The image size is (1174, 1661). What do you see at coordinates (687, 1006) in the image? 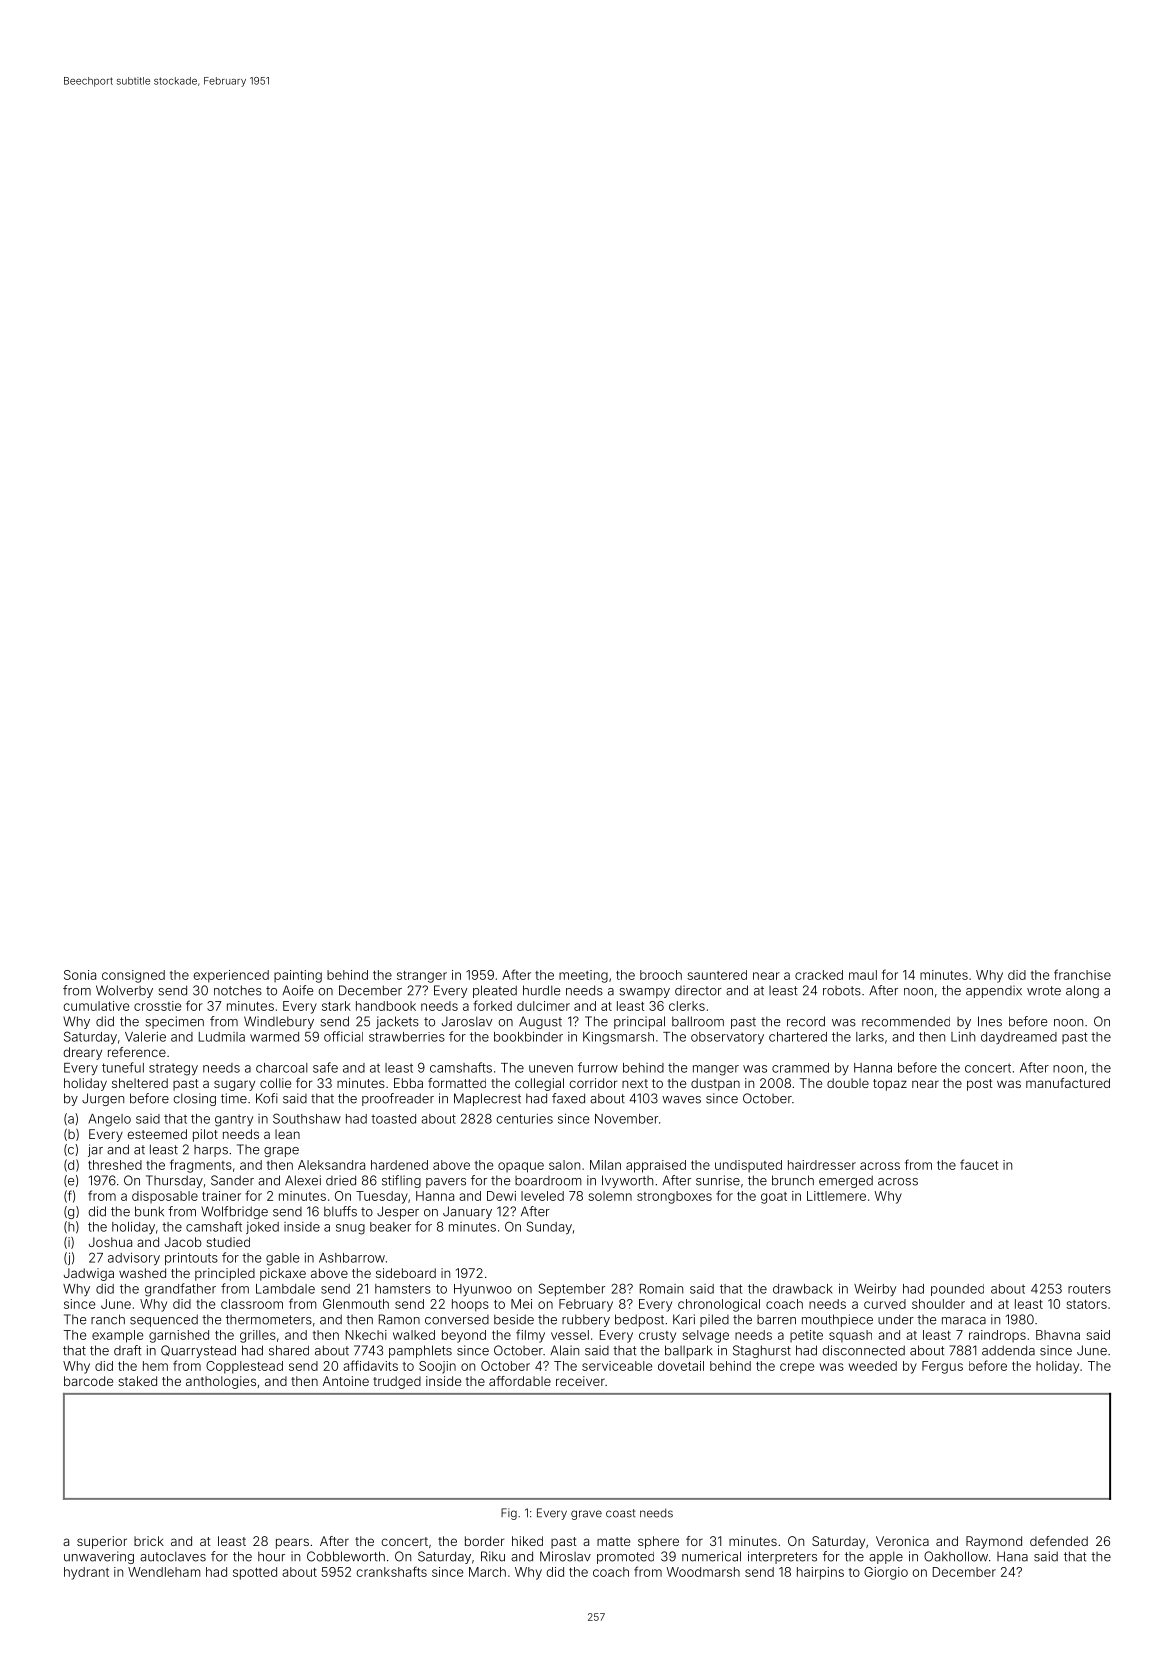
I see `clerks` at bounding box center [687, 1006].
